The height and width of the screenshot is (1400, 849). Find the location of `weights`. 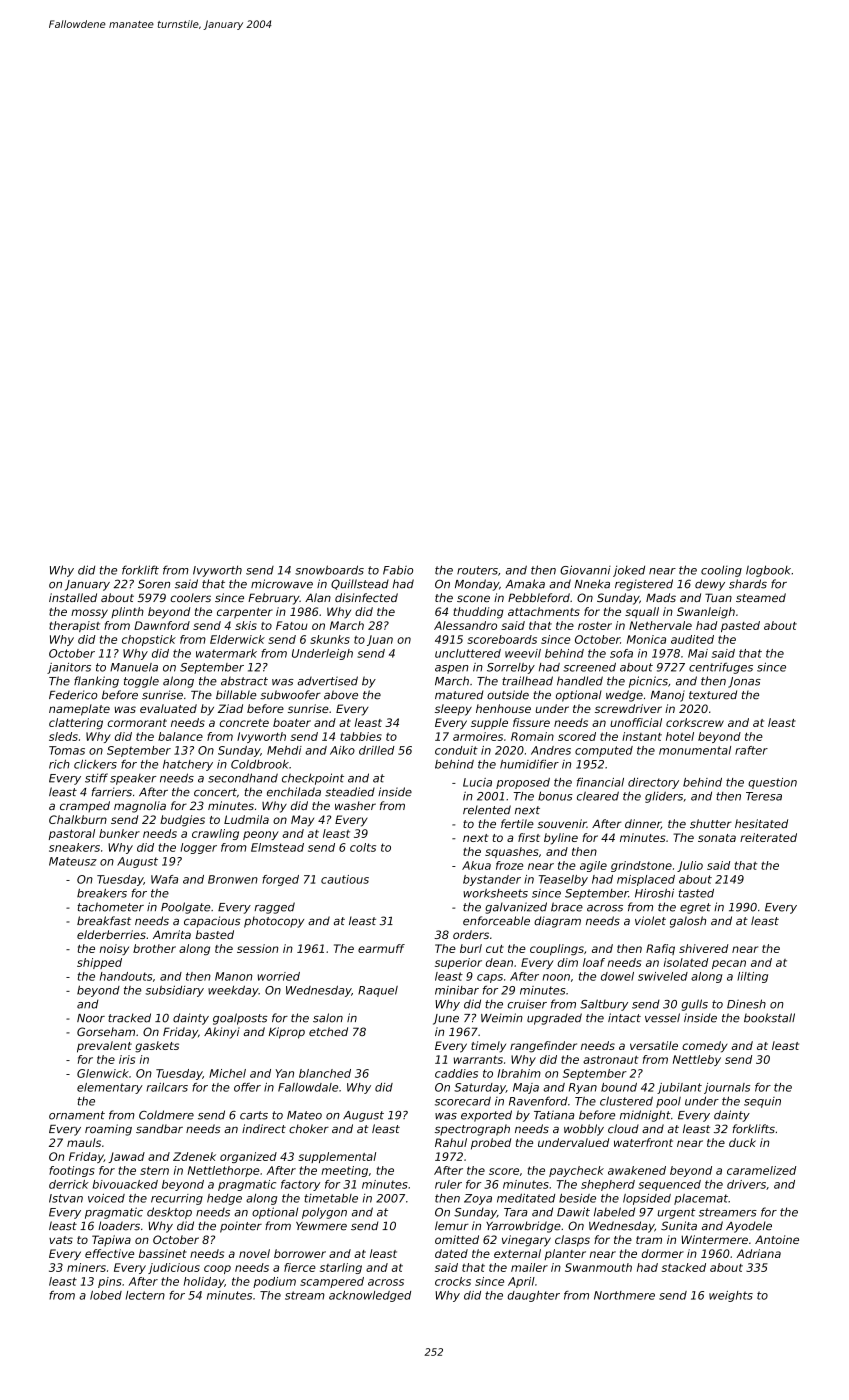

weights is located at coordinates (731, 1296).
